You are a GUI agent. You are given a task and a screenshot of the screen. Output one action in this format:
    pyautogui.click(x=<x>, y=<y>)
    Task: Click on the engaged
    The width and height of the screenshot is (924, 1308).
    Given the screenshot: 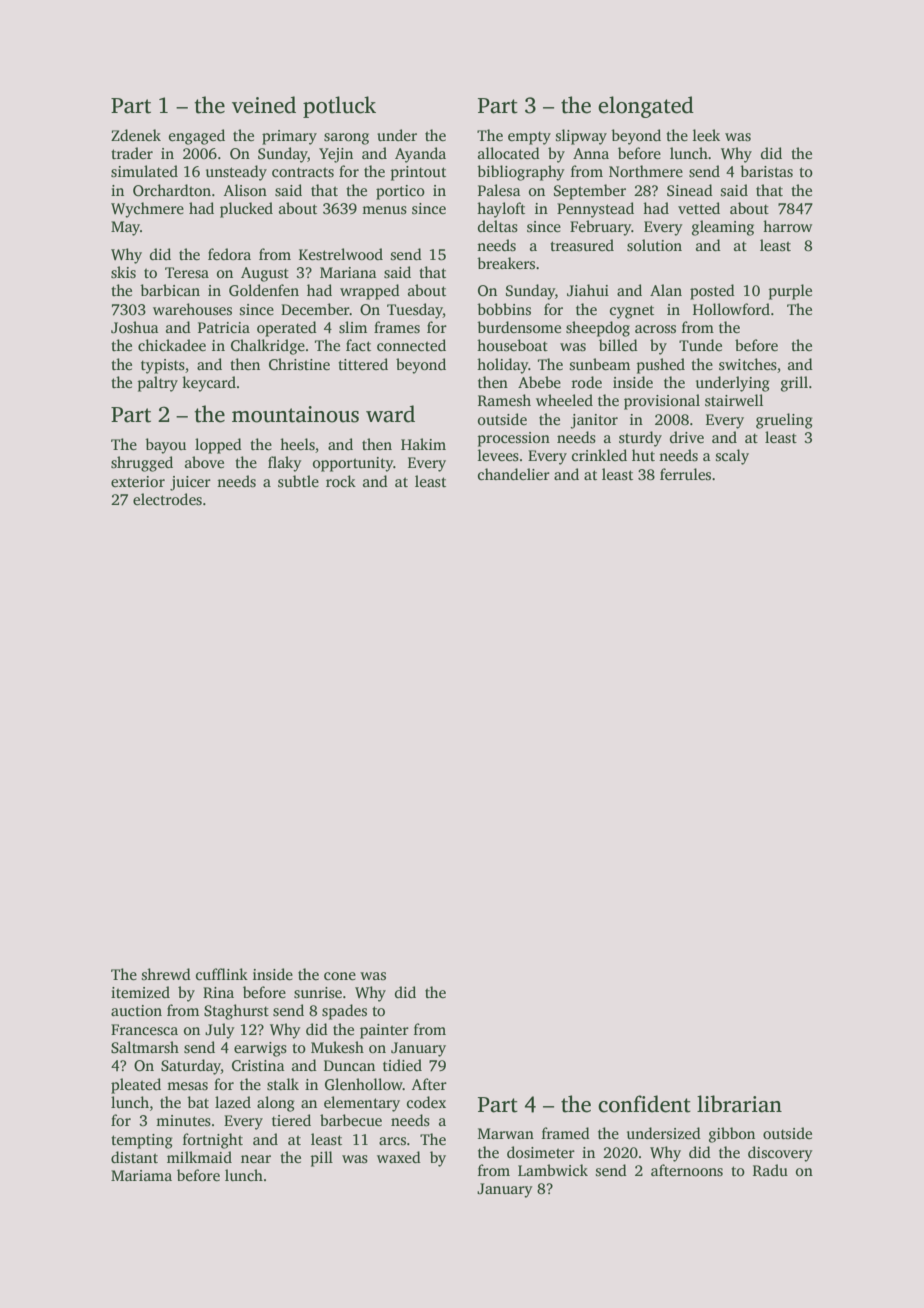 What is the action you would take?
    pyautogui.click(x=197, y=137)
